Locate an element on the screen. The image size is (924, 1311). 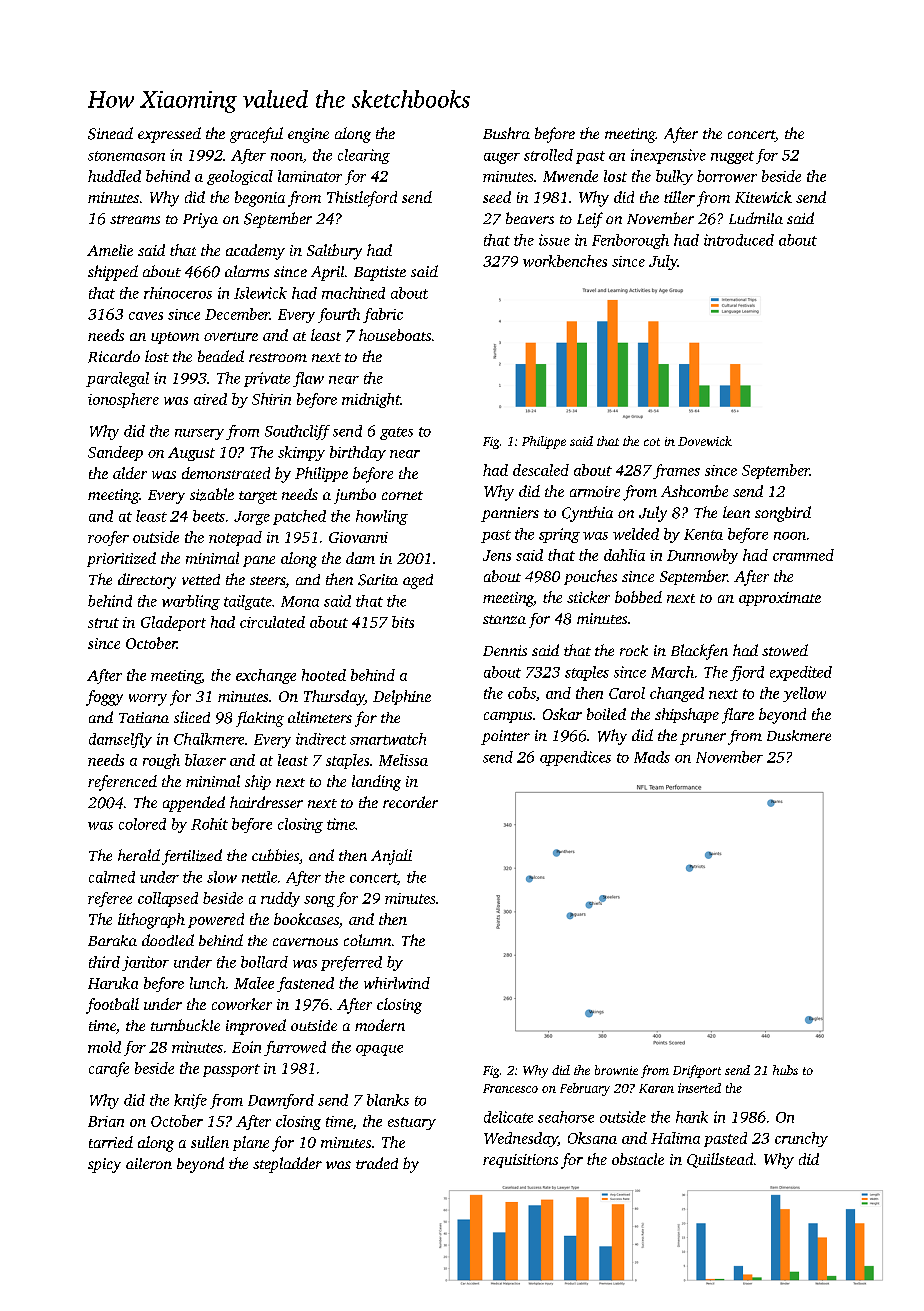
flaking is located at coordinates (260, 719).
